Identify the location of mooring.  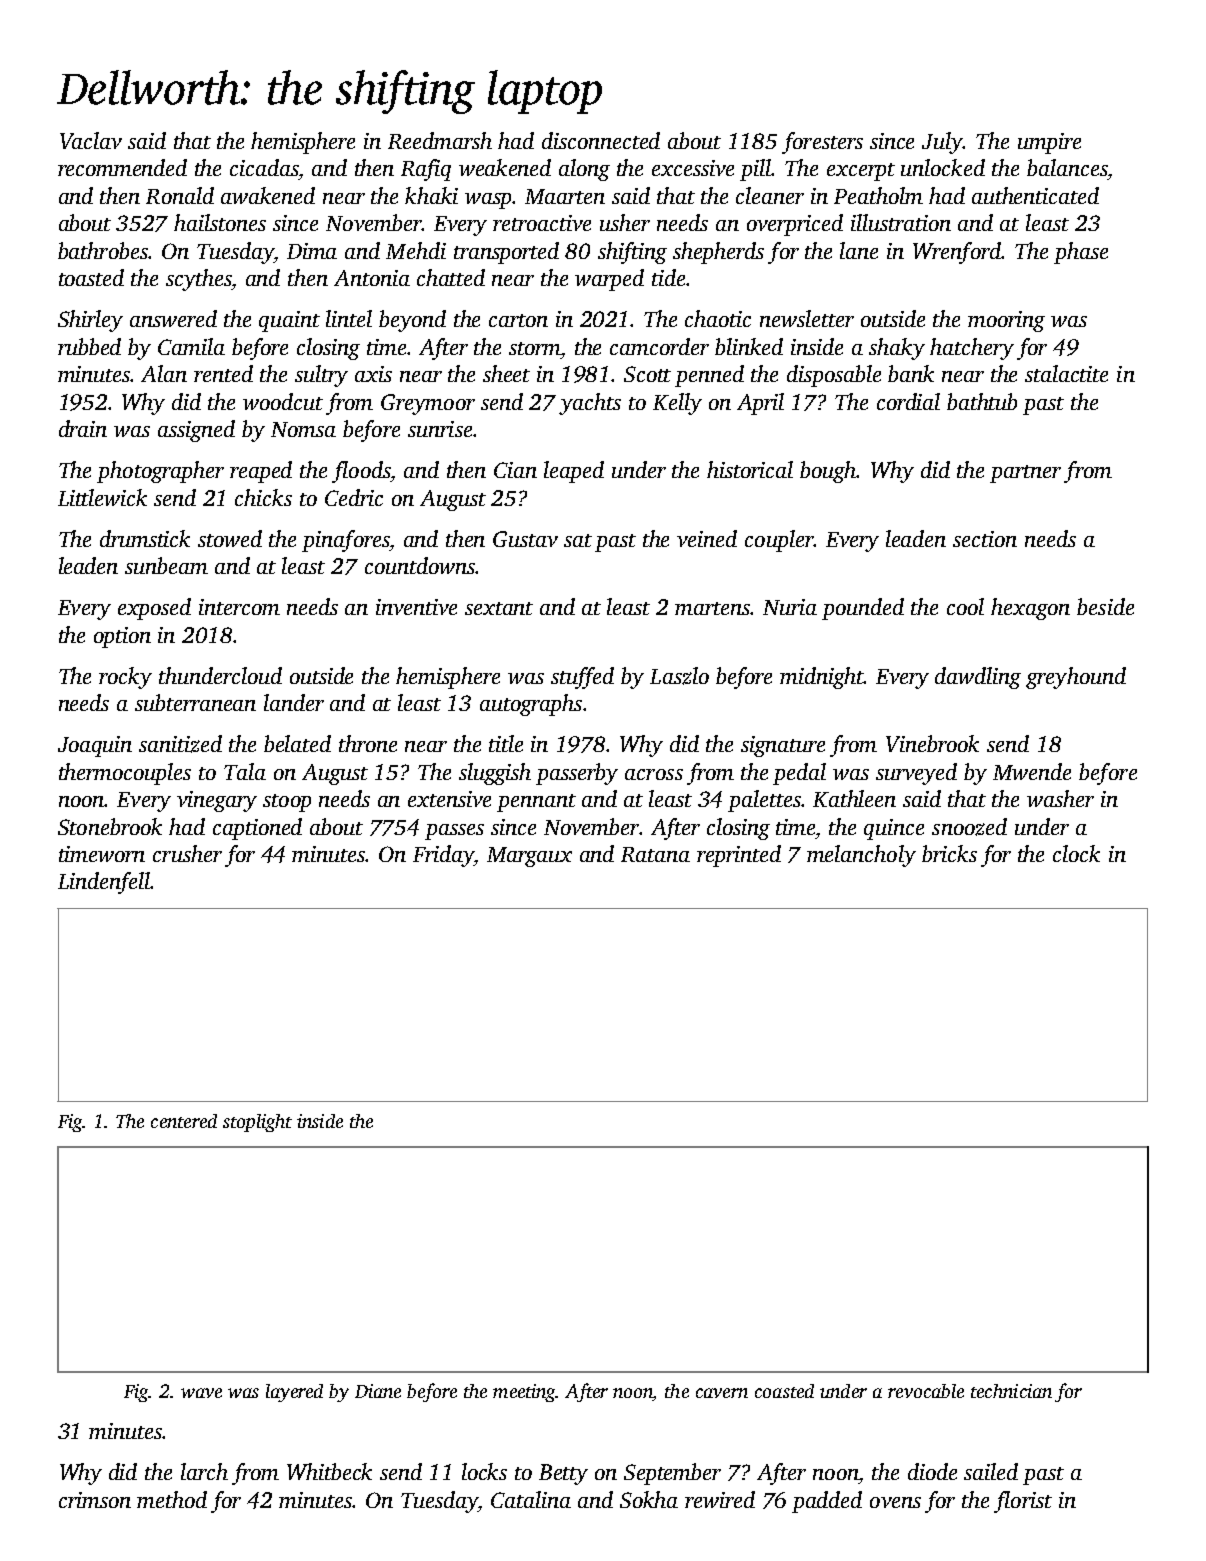
(1006, 321).
